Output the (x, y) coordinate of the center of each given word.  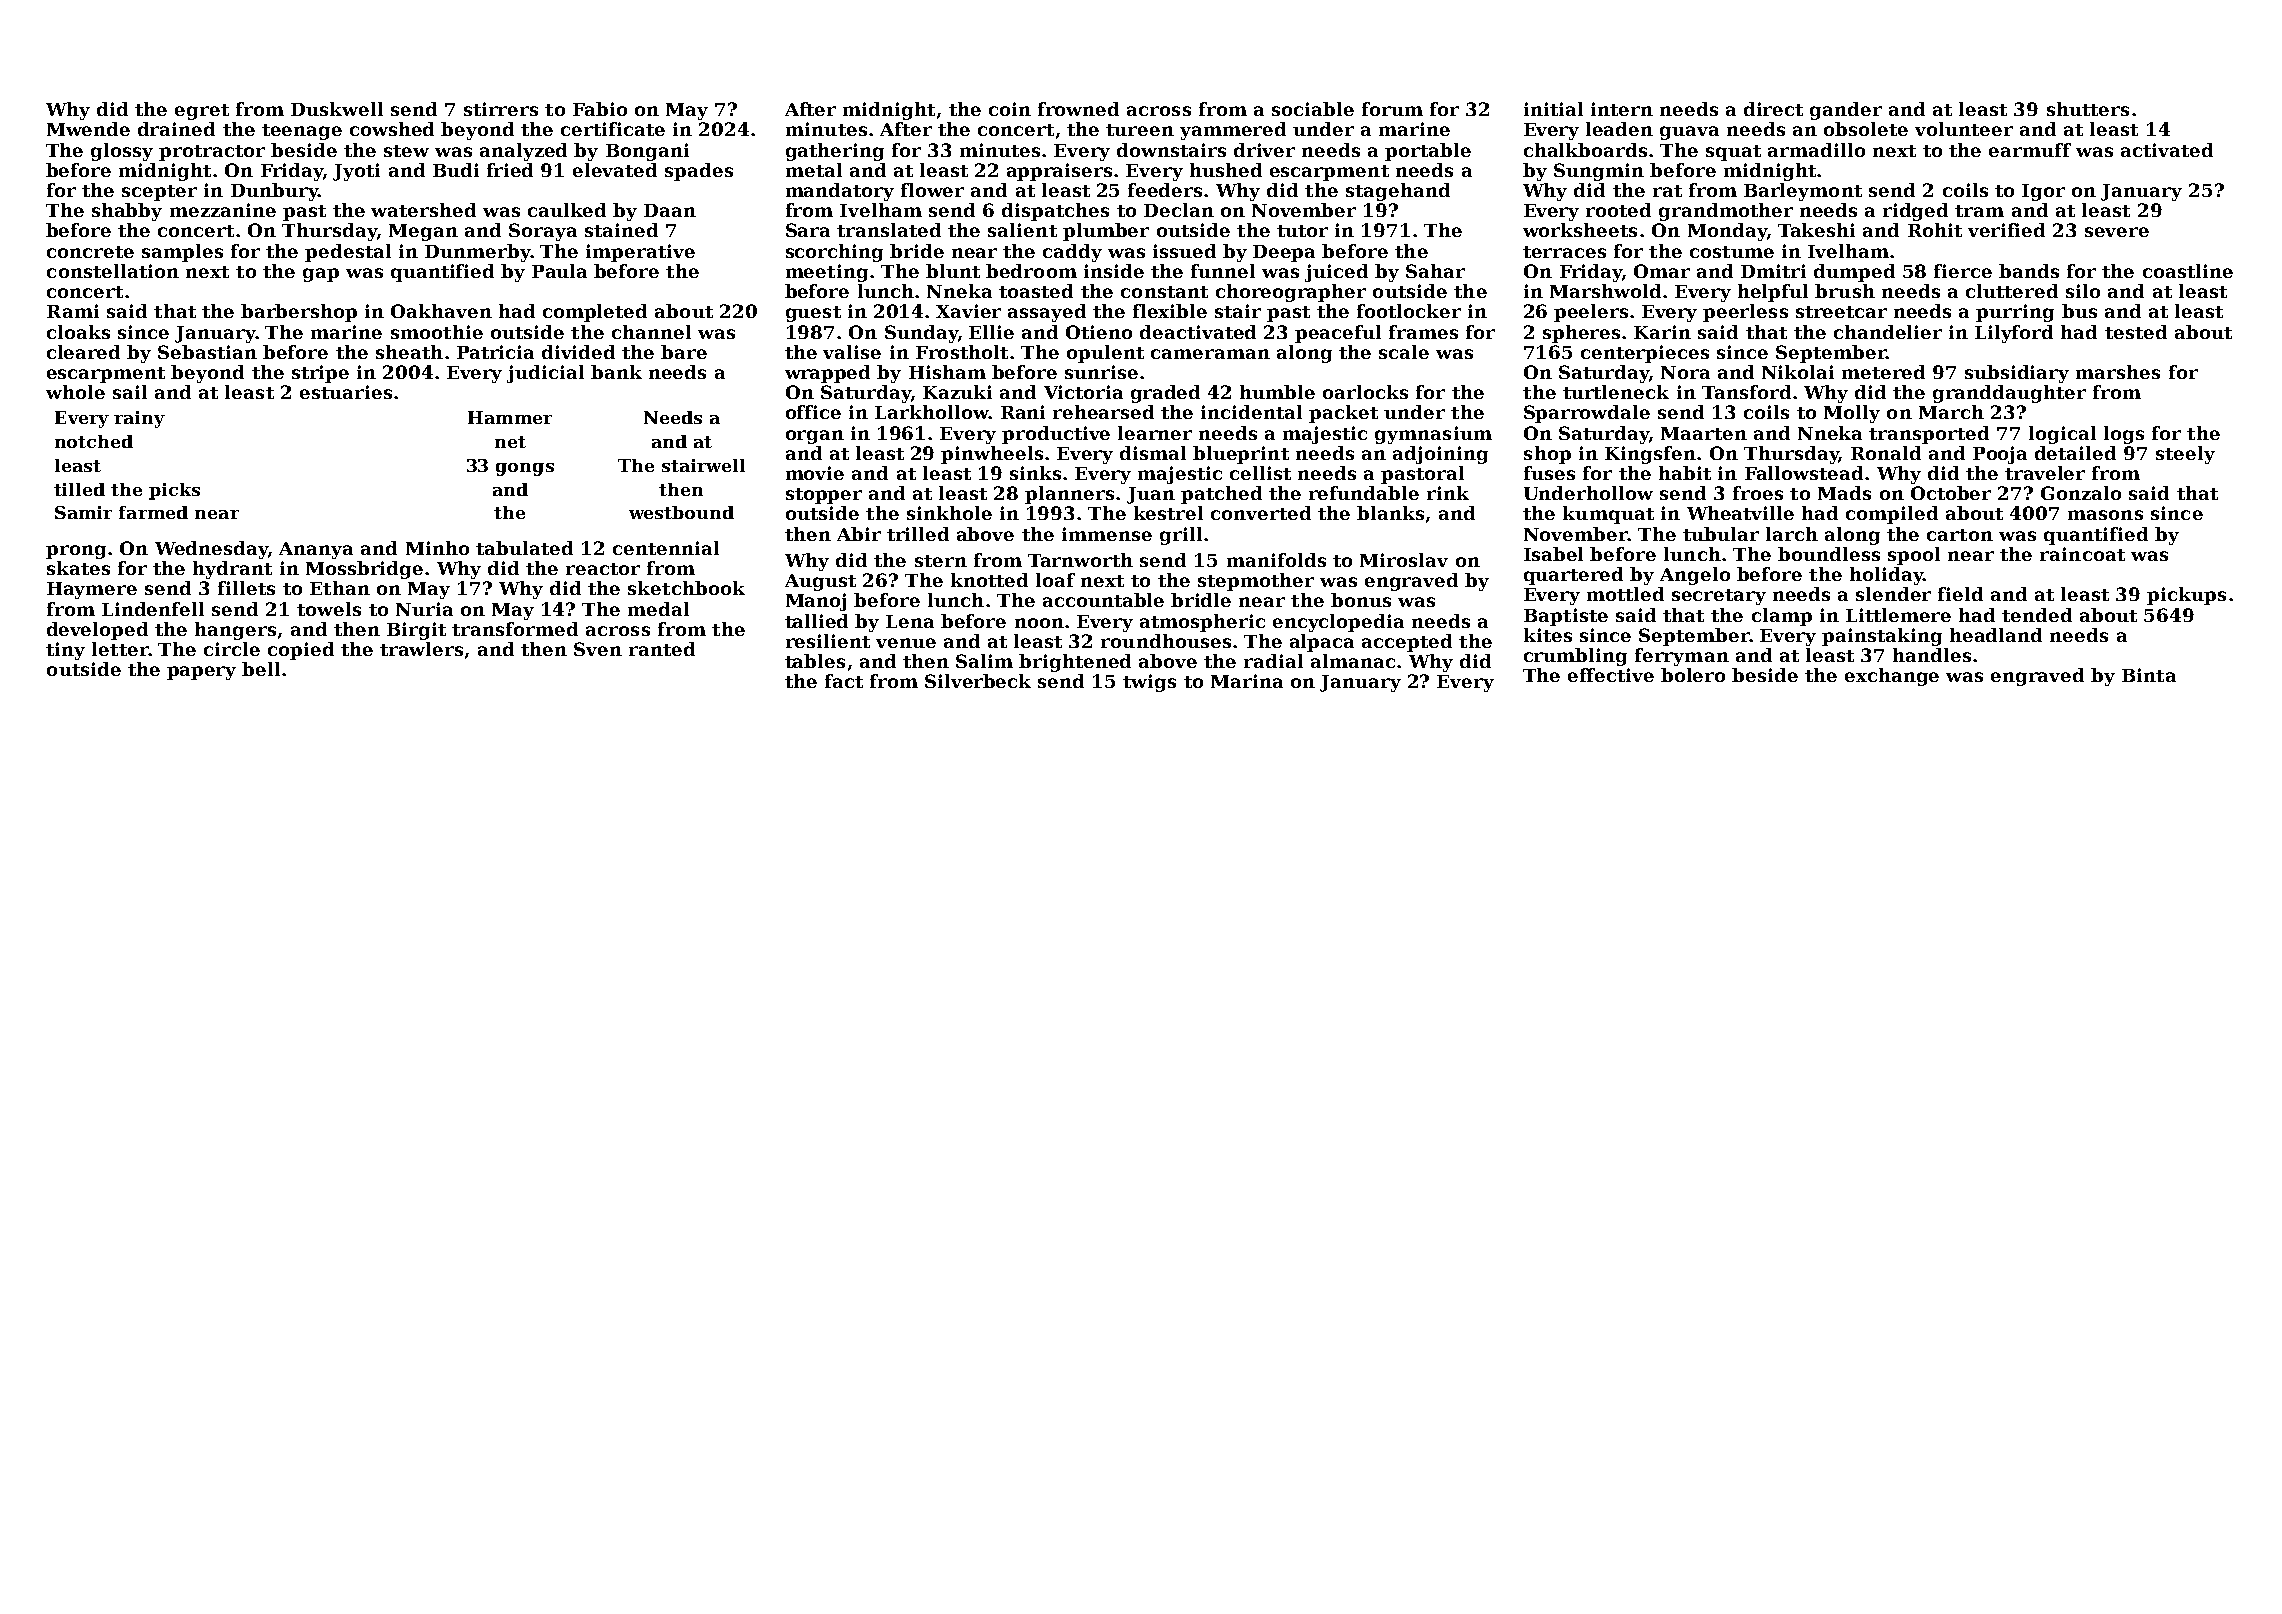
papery (201, 673)
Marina (1247, 681)
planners (1069, 495)
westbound (681, 512)
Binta (2149, 675)
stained (621, 230)
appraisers (1059, 172)
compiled (1892, 515)
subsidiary (2017, 374)
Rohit (1935, 230)
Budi (456, 170)
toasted (1036, 291)
